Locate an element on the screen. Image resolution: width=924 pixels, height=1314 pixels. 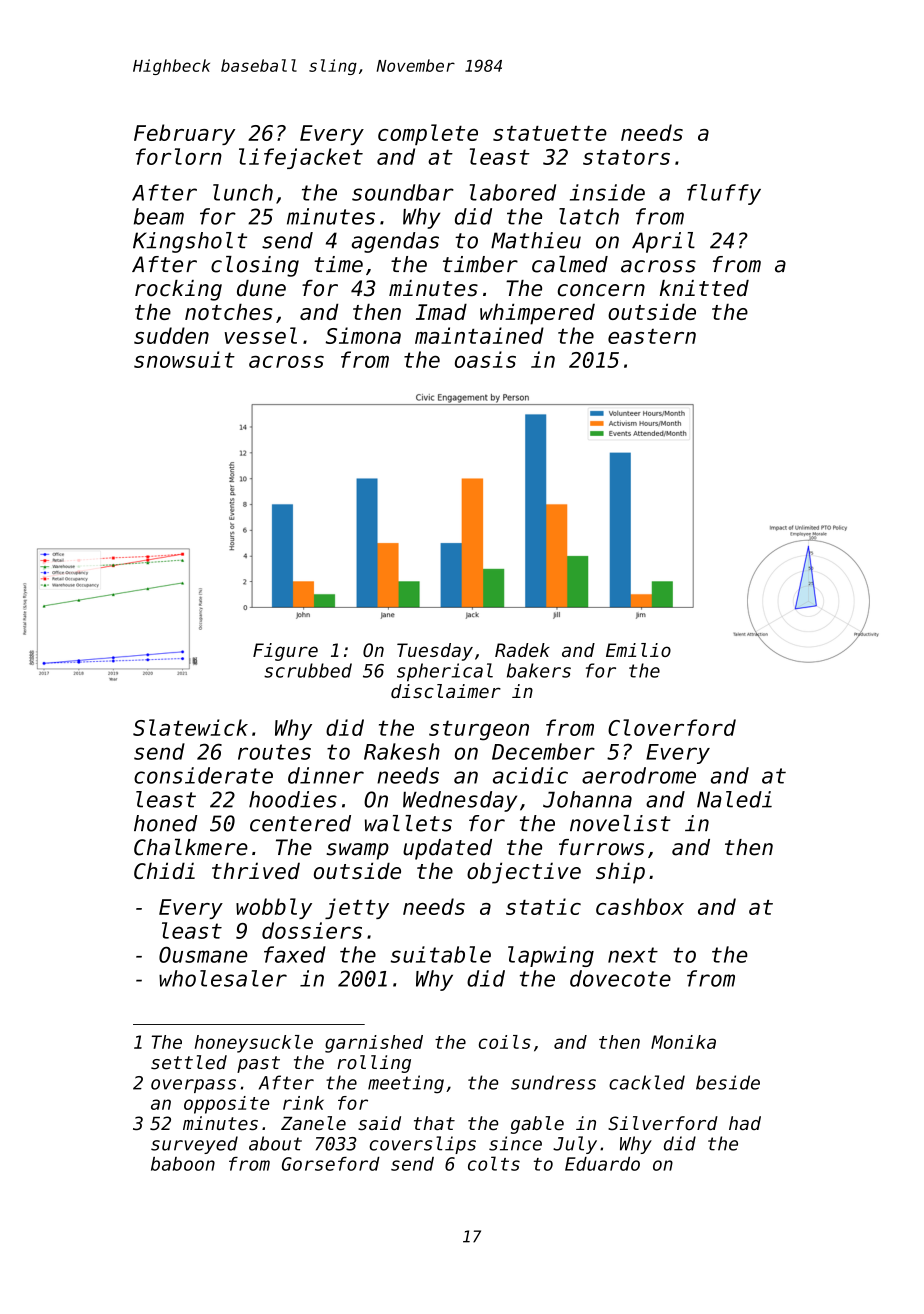
stators is located at coordinates (626, 157).
